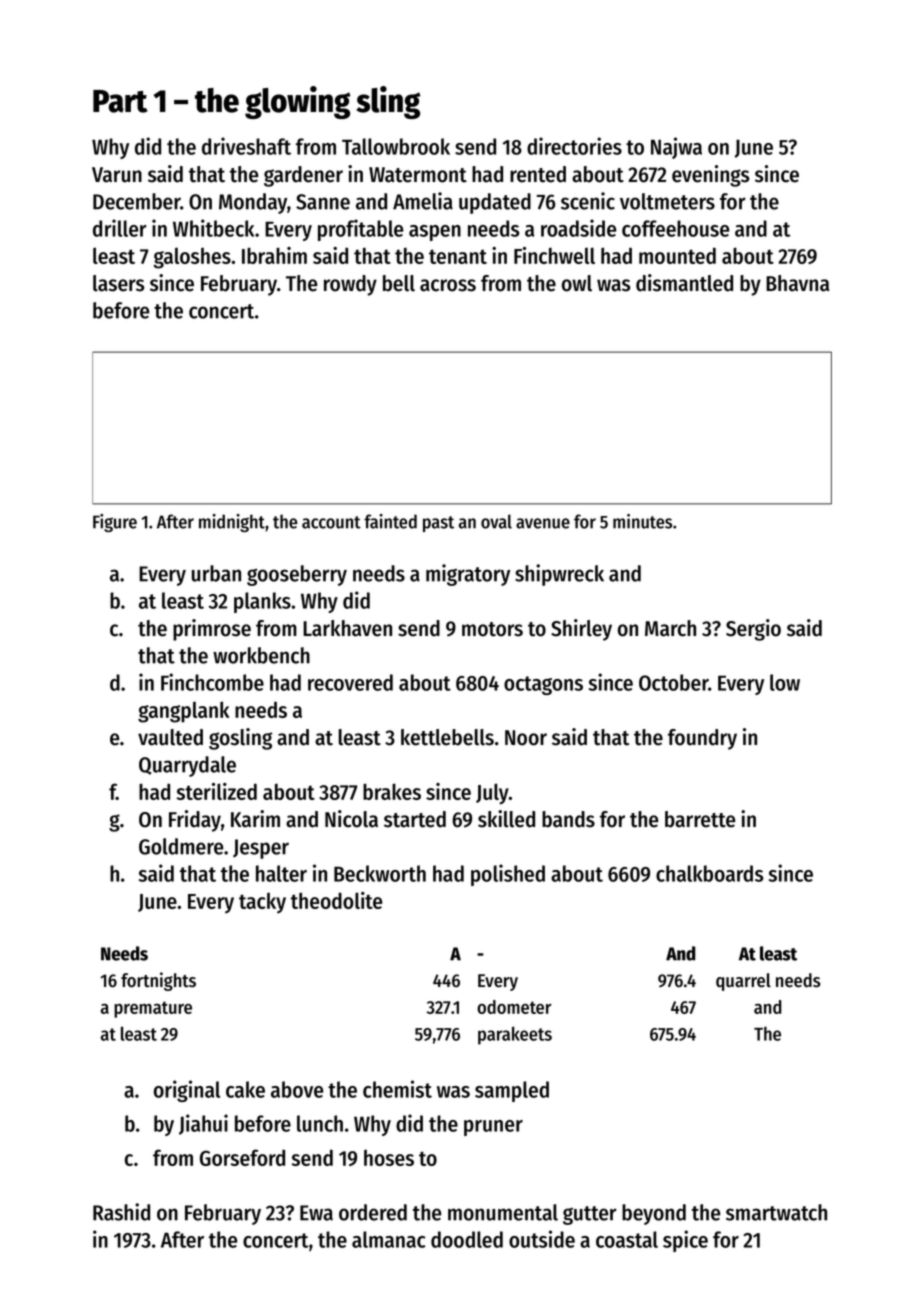 The image size is (924, 1314). Describe the element at coordinates (753, 630) in the screenshot. I see `Sergio` at that location.
